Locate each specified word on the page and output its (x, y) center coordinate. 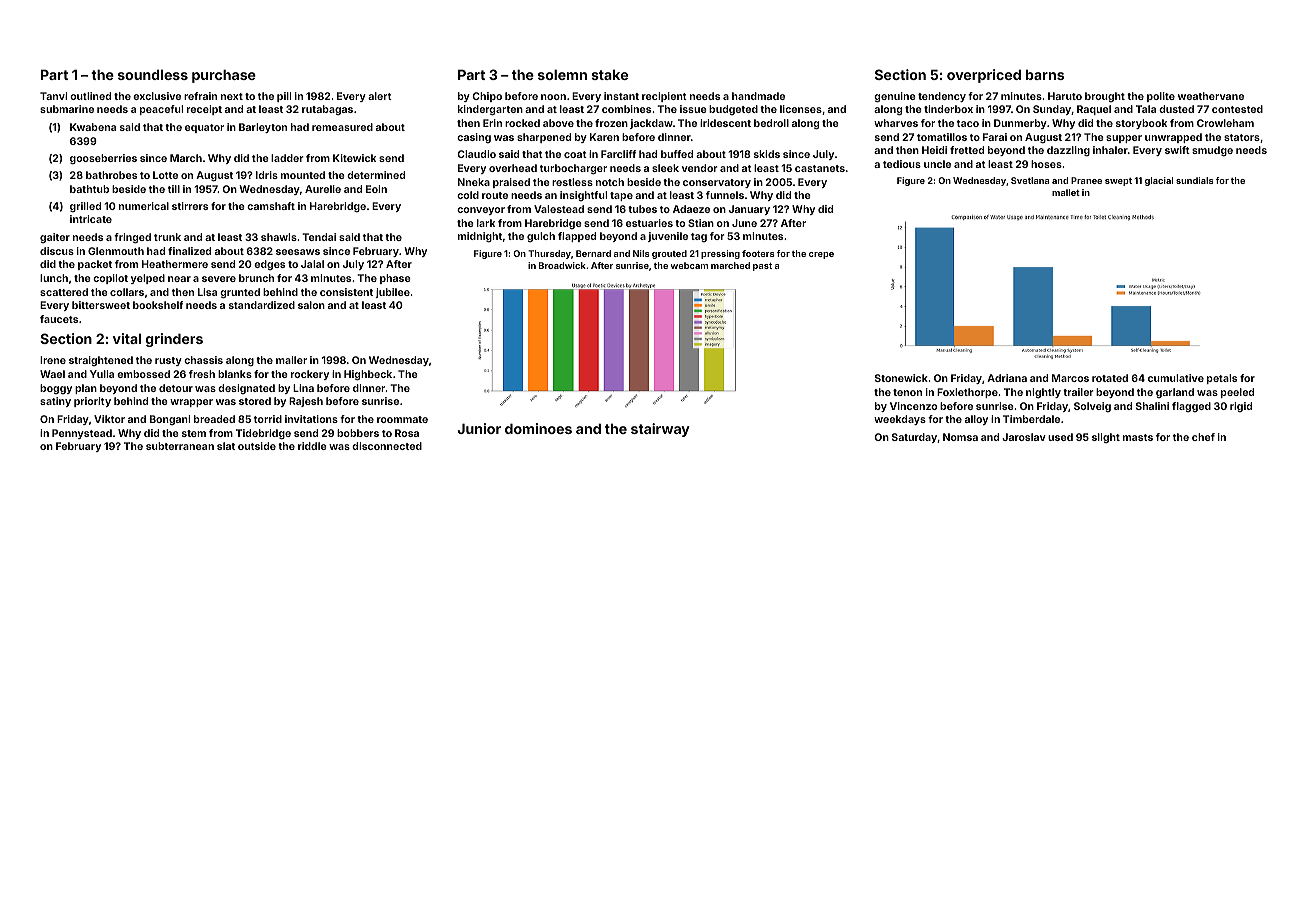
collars (127, 292)
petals (1222, 379)
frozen (611, 123)
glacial (1159, 181)
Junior (479, 428)
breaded (214, 419)
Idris (267, 175)
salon (311, 305)
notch (610, 182)
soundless (153, 74)
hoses (1046, 164)
